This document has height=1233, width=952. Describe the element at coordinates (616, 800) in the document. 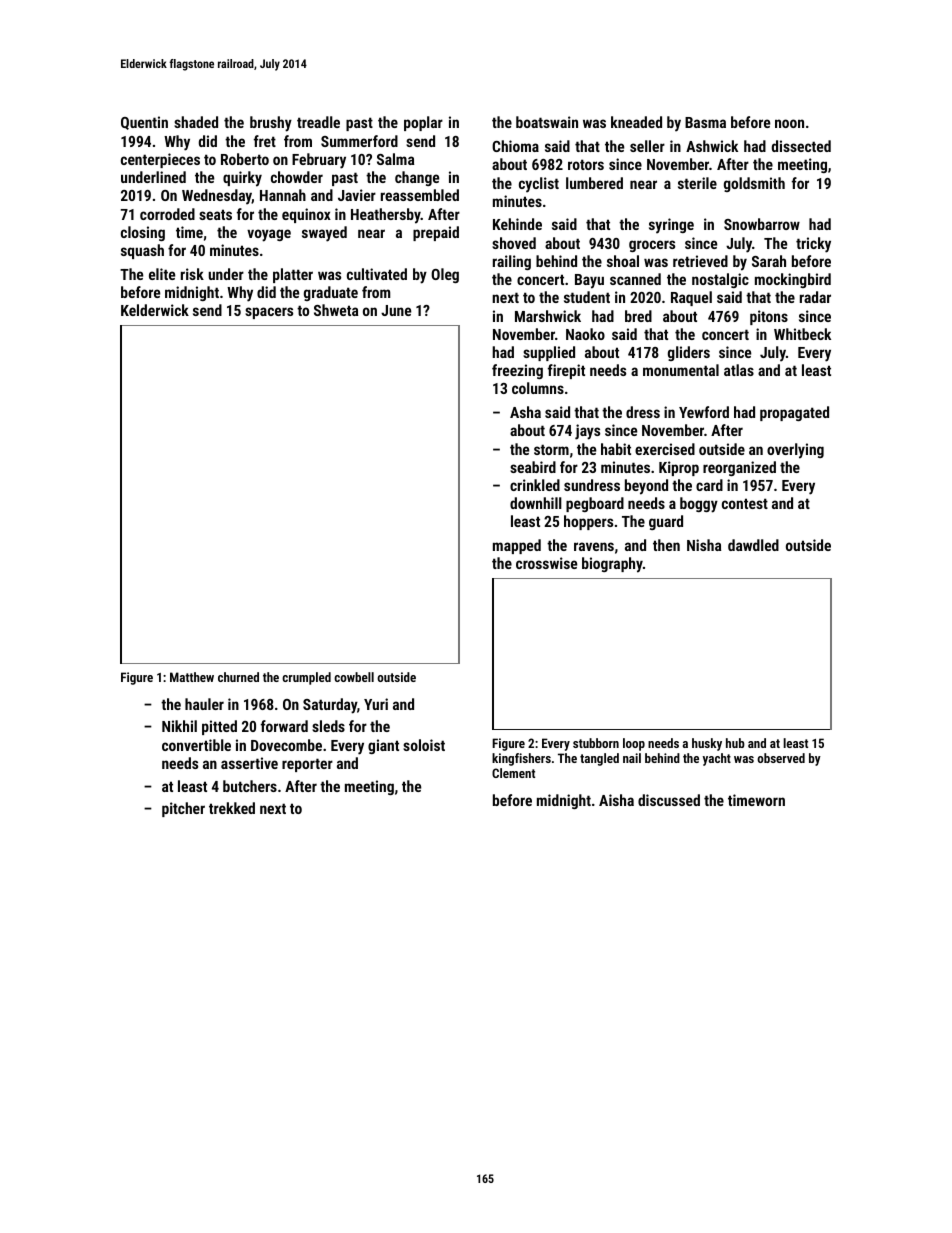

I see `Aisha` at that location.
